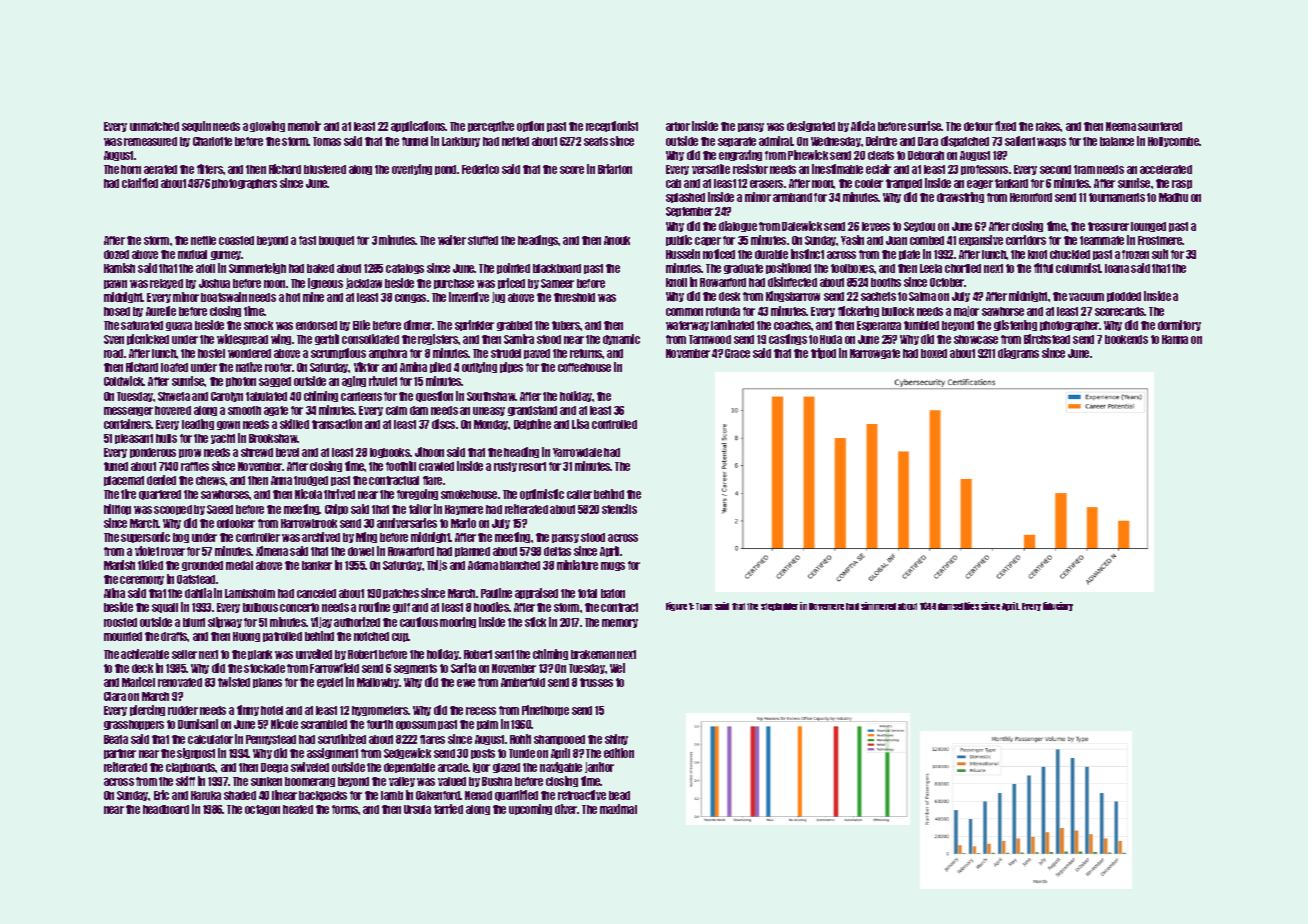 Image resolution: width=1308 pixels, height=924 pixels. What do you see at coordinates (1058, 606) in the screenshot?
I see `fiduciary` at bounding box center [1058, 606].
